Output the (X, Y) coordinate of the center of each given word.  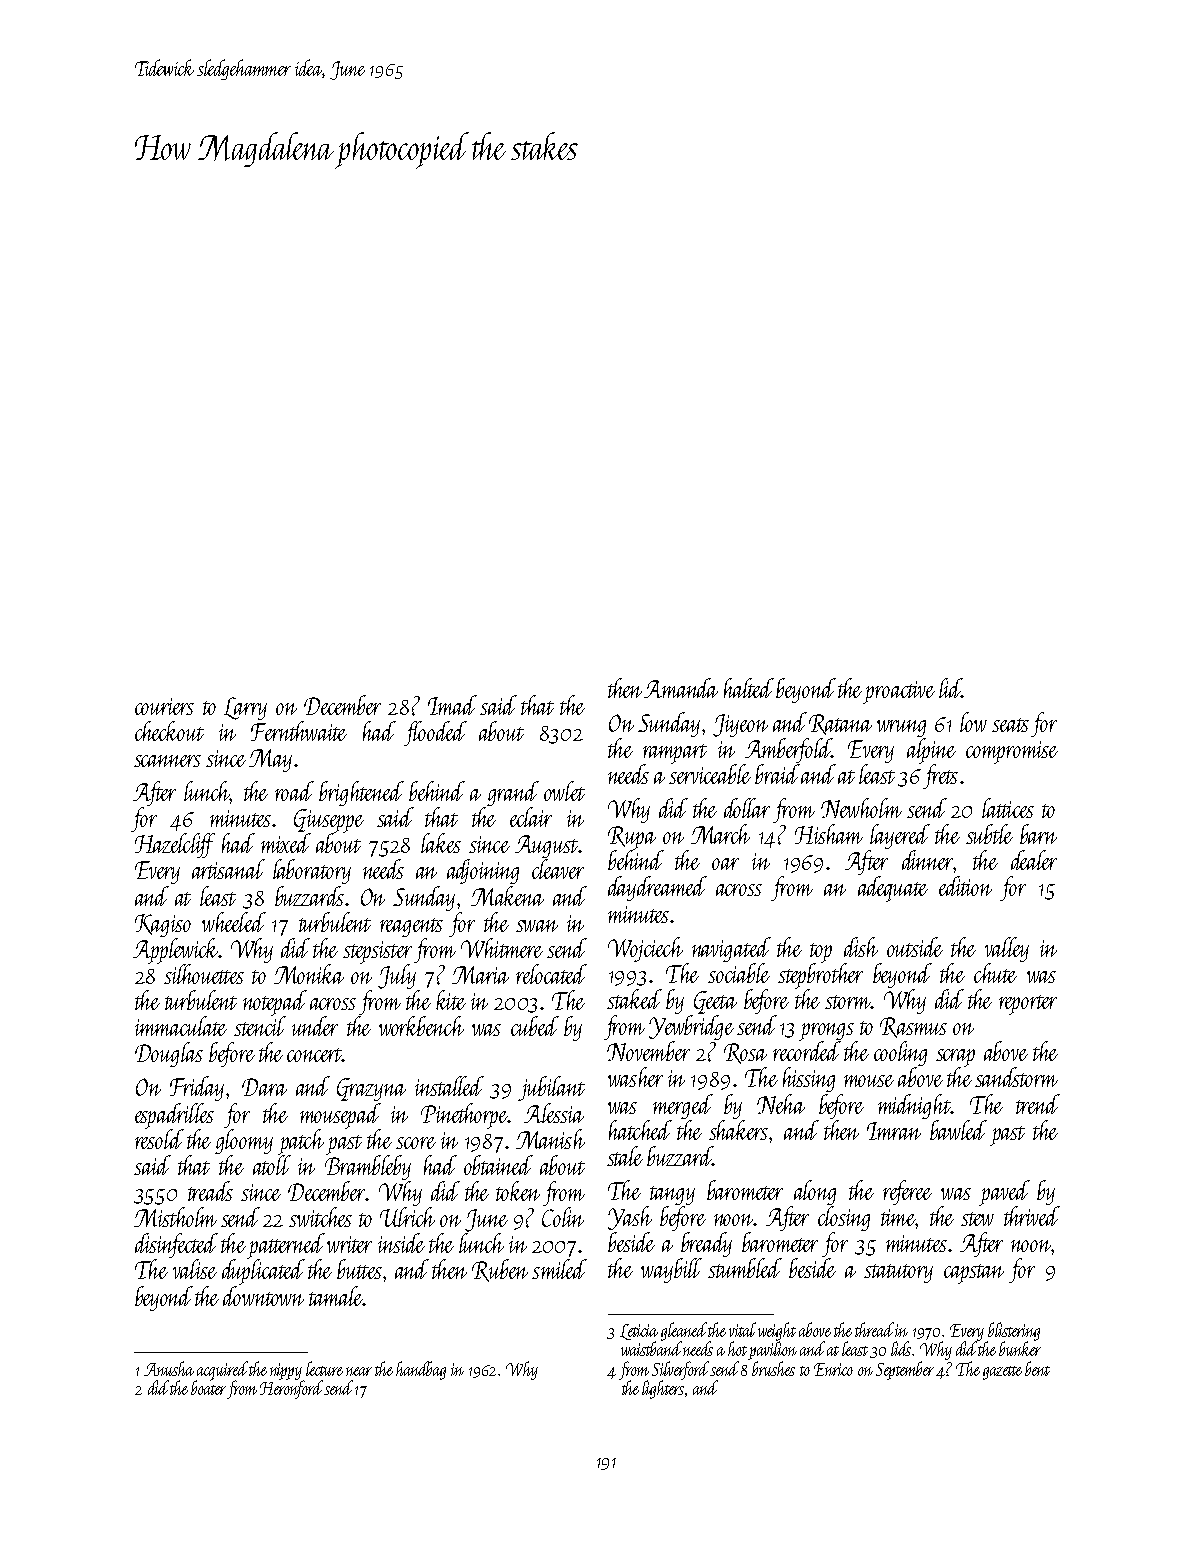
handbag (421, 1370)
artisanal (228, 869)
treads (210, 1191)
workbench (421, 1026)
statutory (898, 1273)
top (821, 953)
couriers (164, 706)
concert (314, 1055)
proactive (899, 692)
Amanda (681, 688)
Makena (507, 896)
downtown (263, 1296)
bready (706, 1244)
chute (995, 973)
